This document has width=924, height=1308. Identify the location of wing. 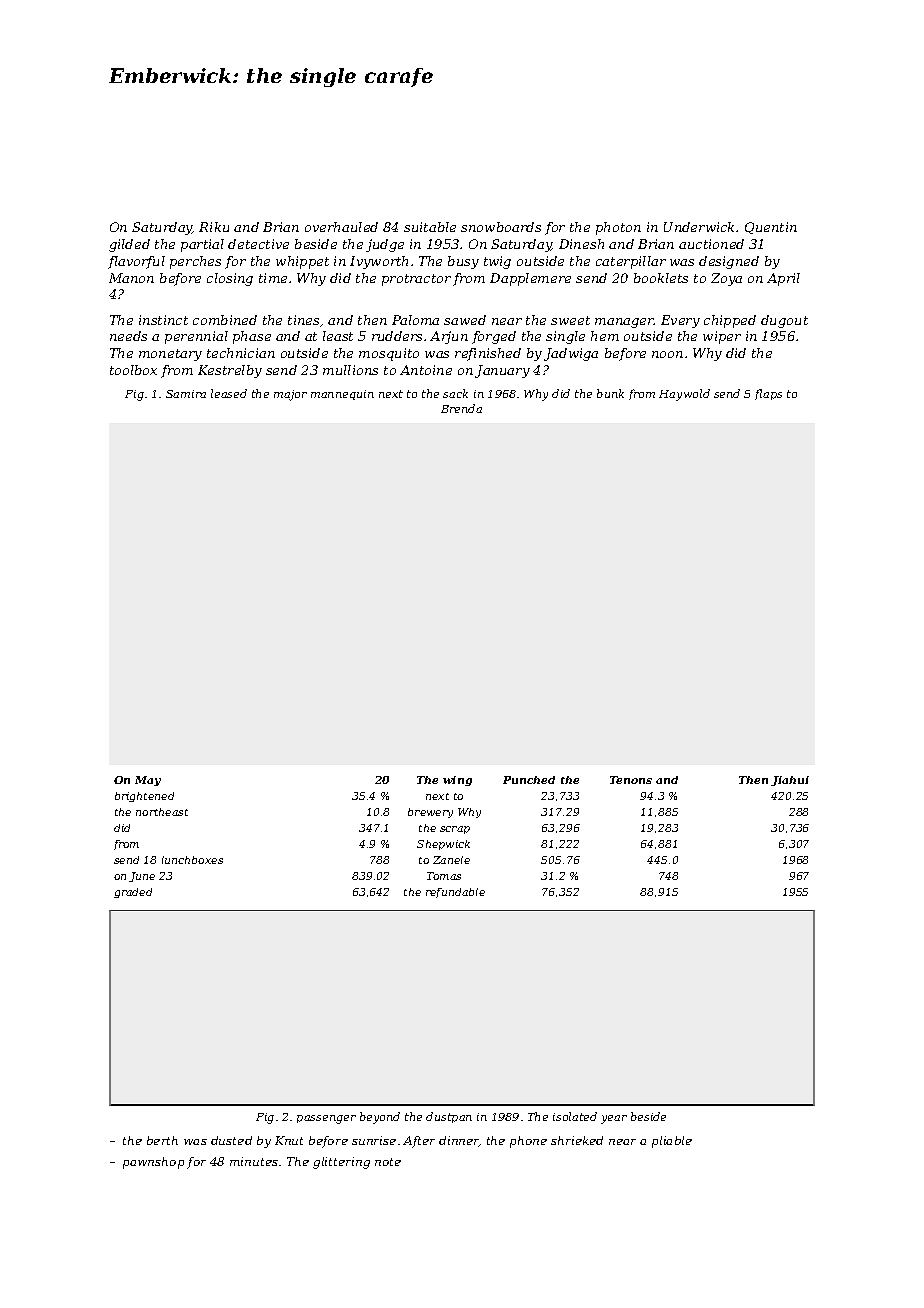
(457, 781).
